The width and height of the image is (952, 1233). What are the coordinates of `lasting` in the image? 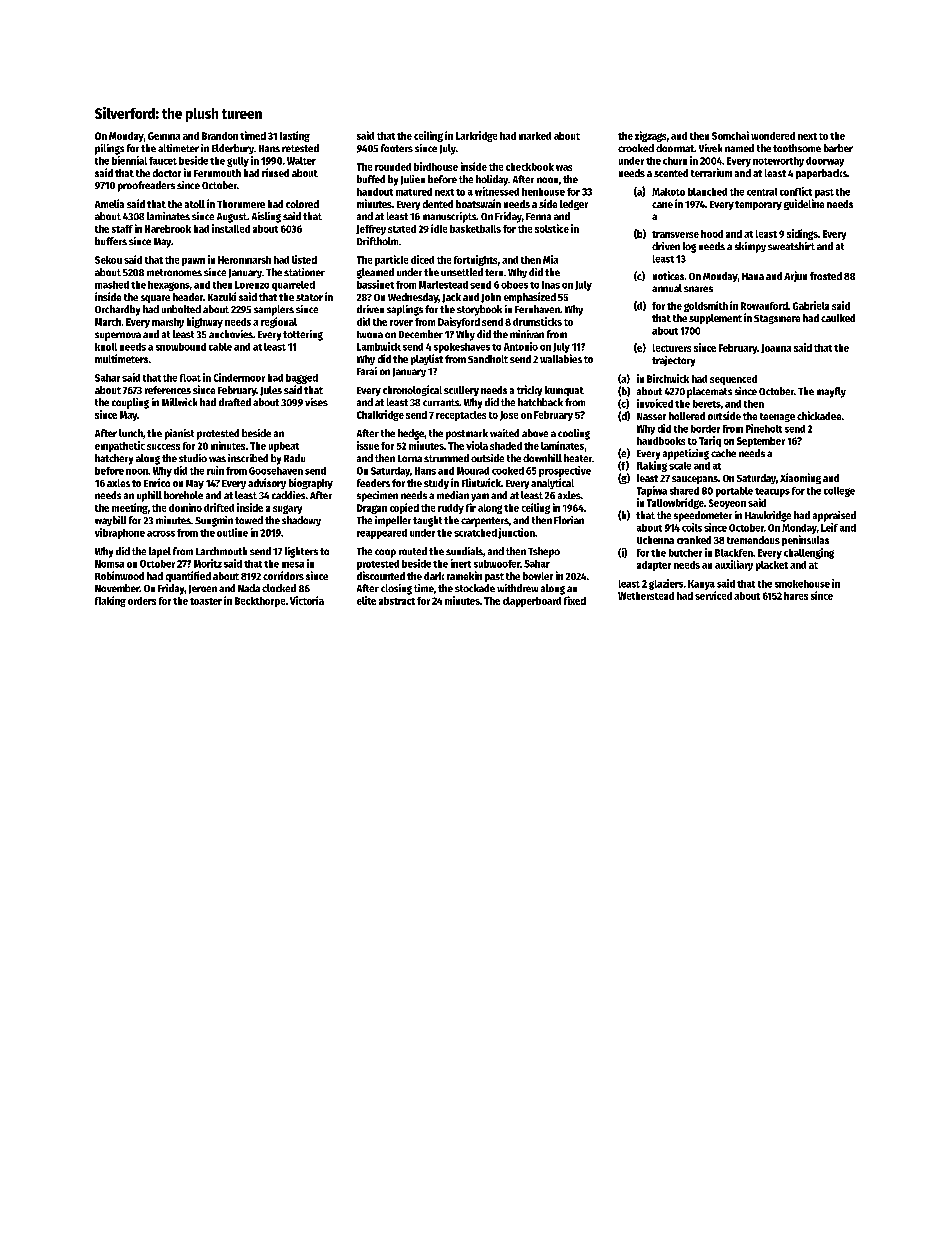 It's located at (295, 136).
